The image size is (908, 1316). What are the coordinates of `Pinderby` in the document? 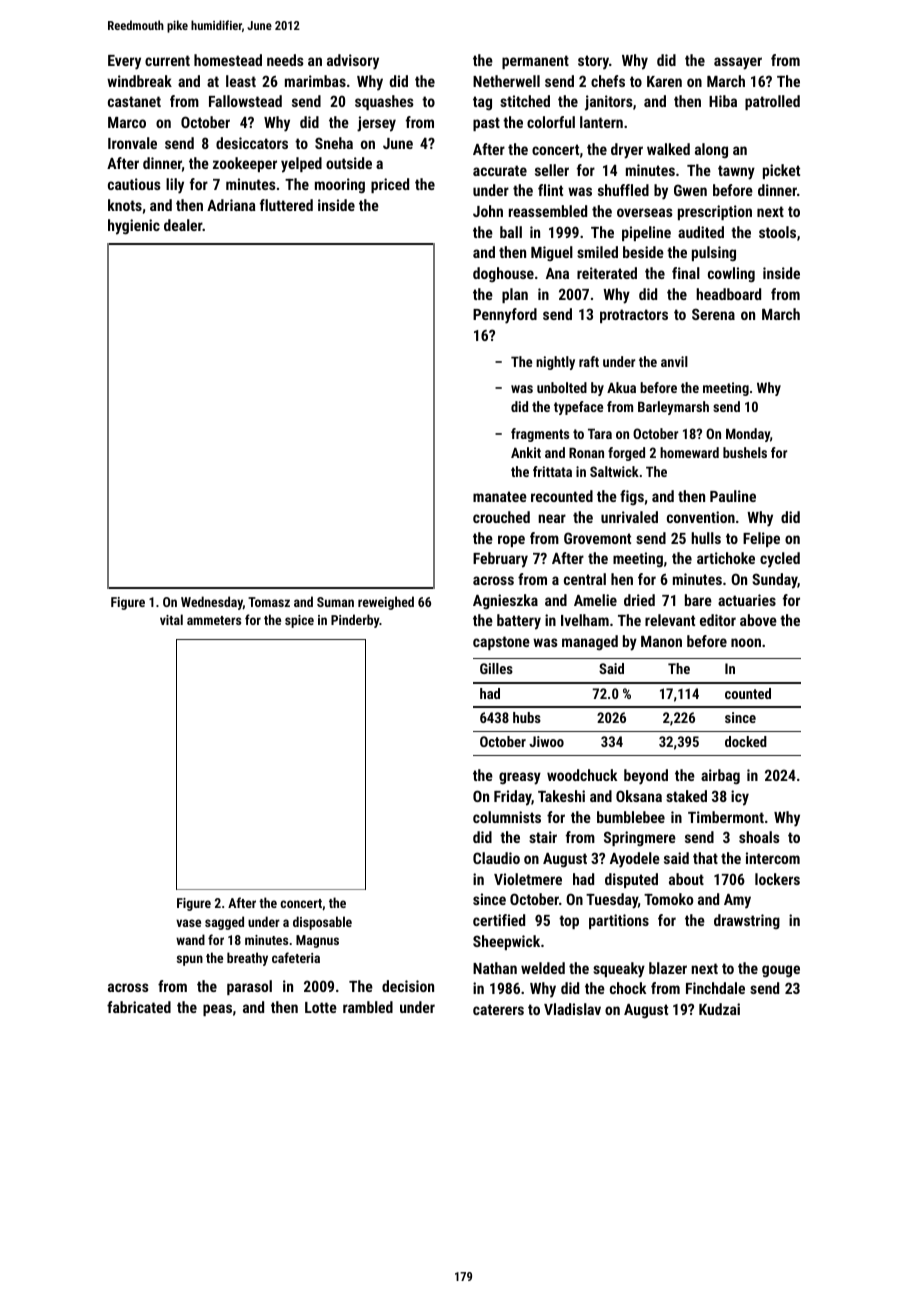 It's located at (355, 621).
